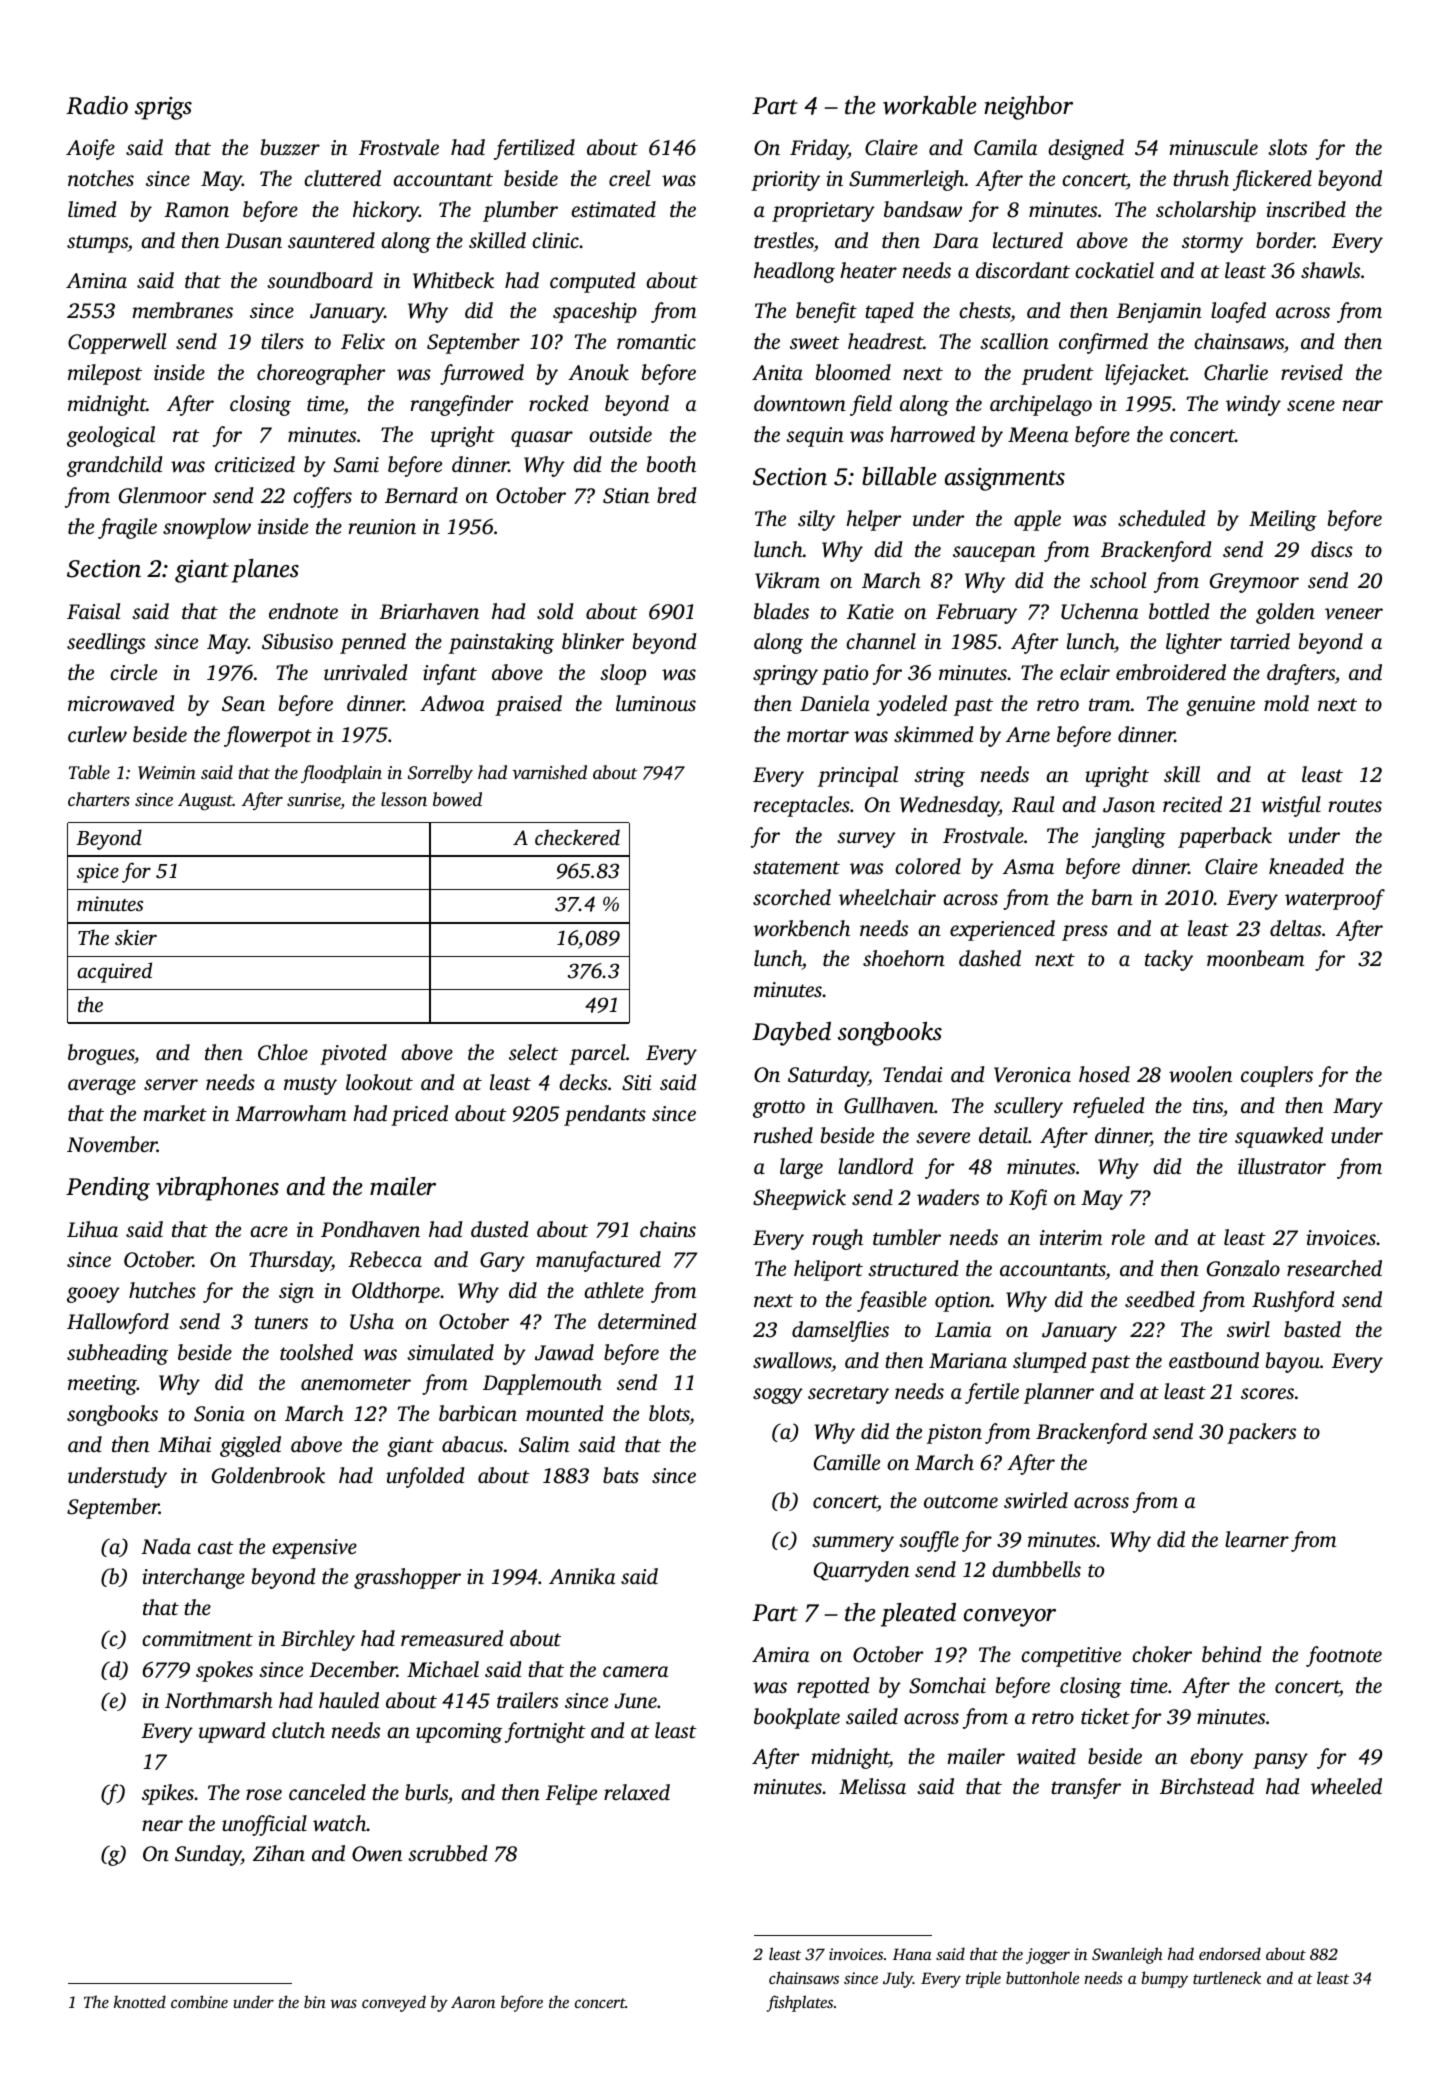  Describe the element at coordinates (954, 1434) in the page. I see `piston` at that location.
